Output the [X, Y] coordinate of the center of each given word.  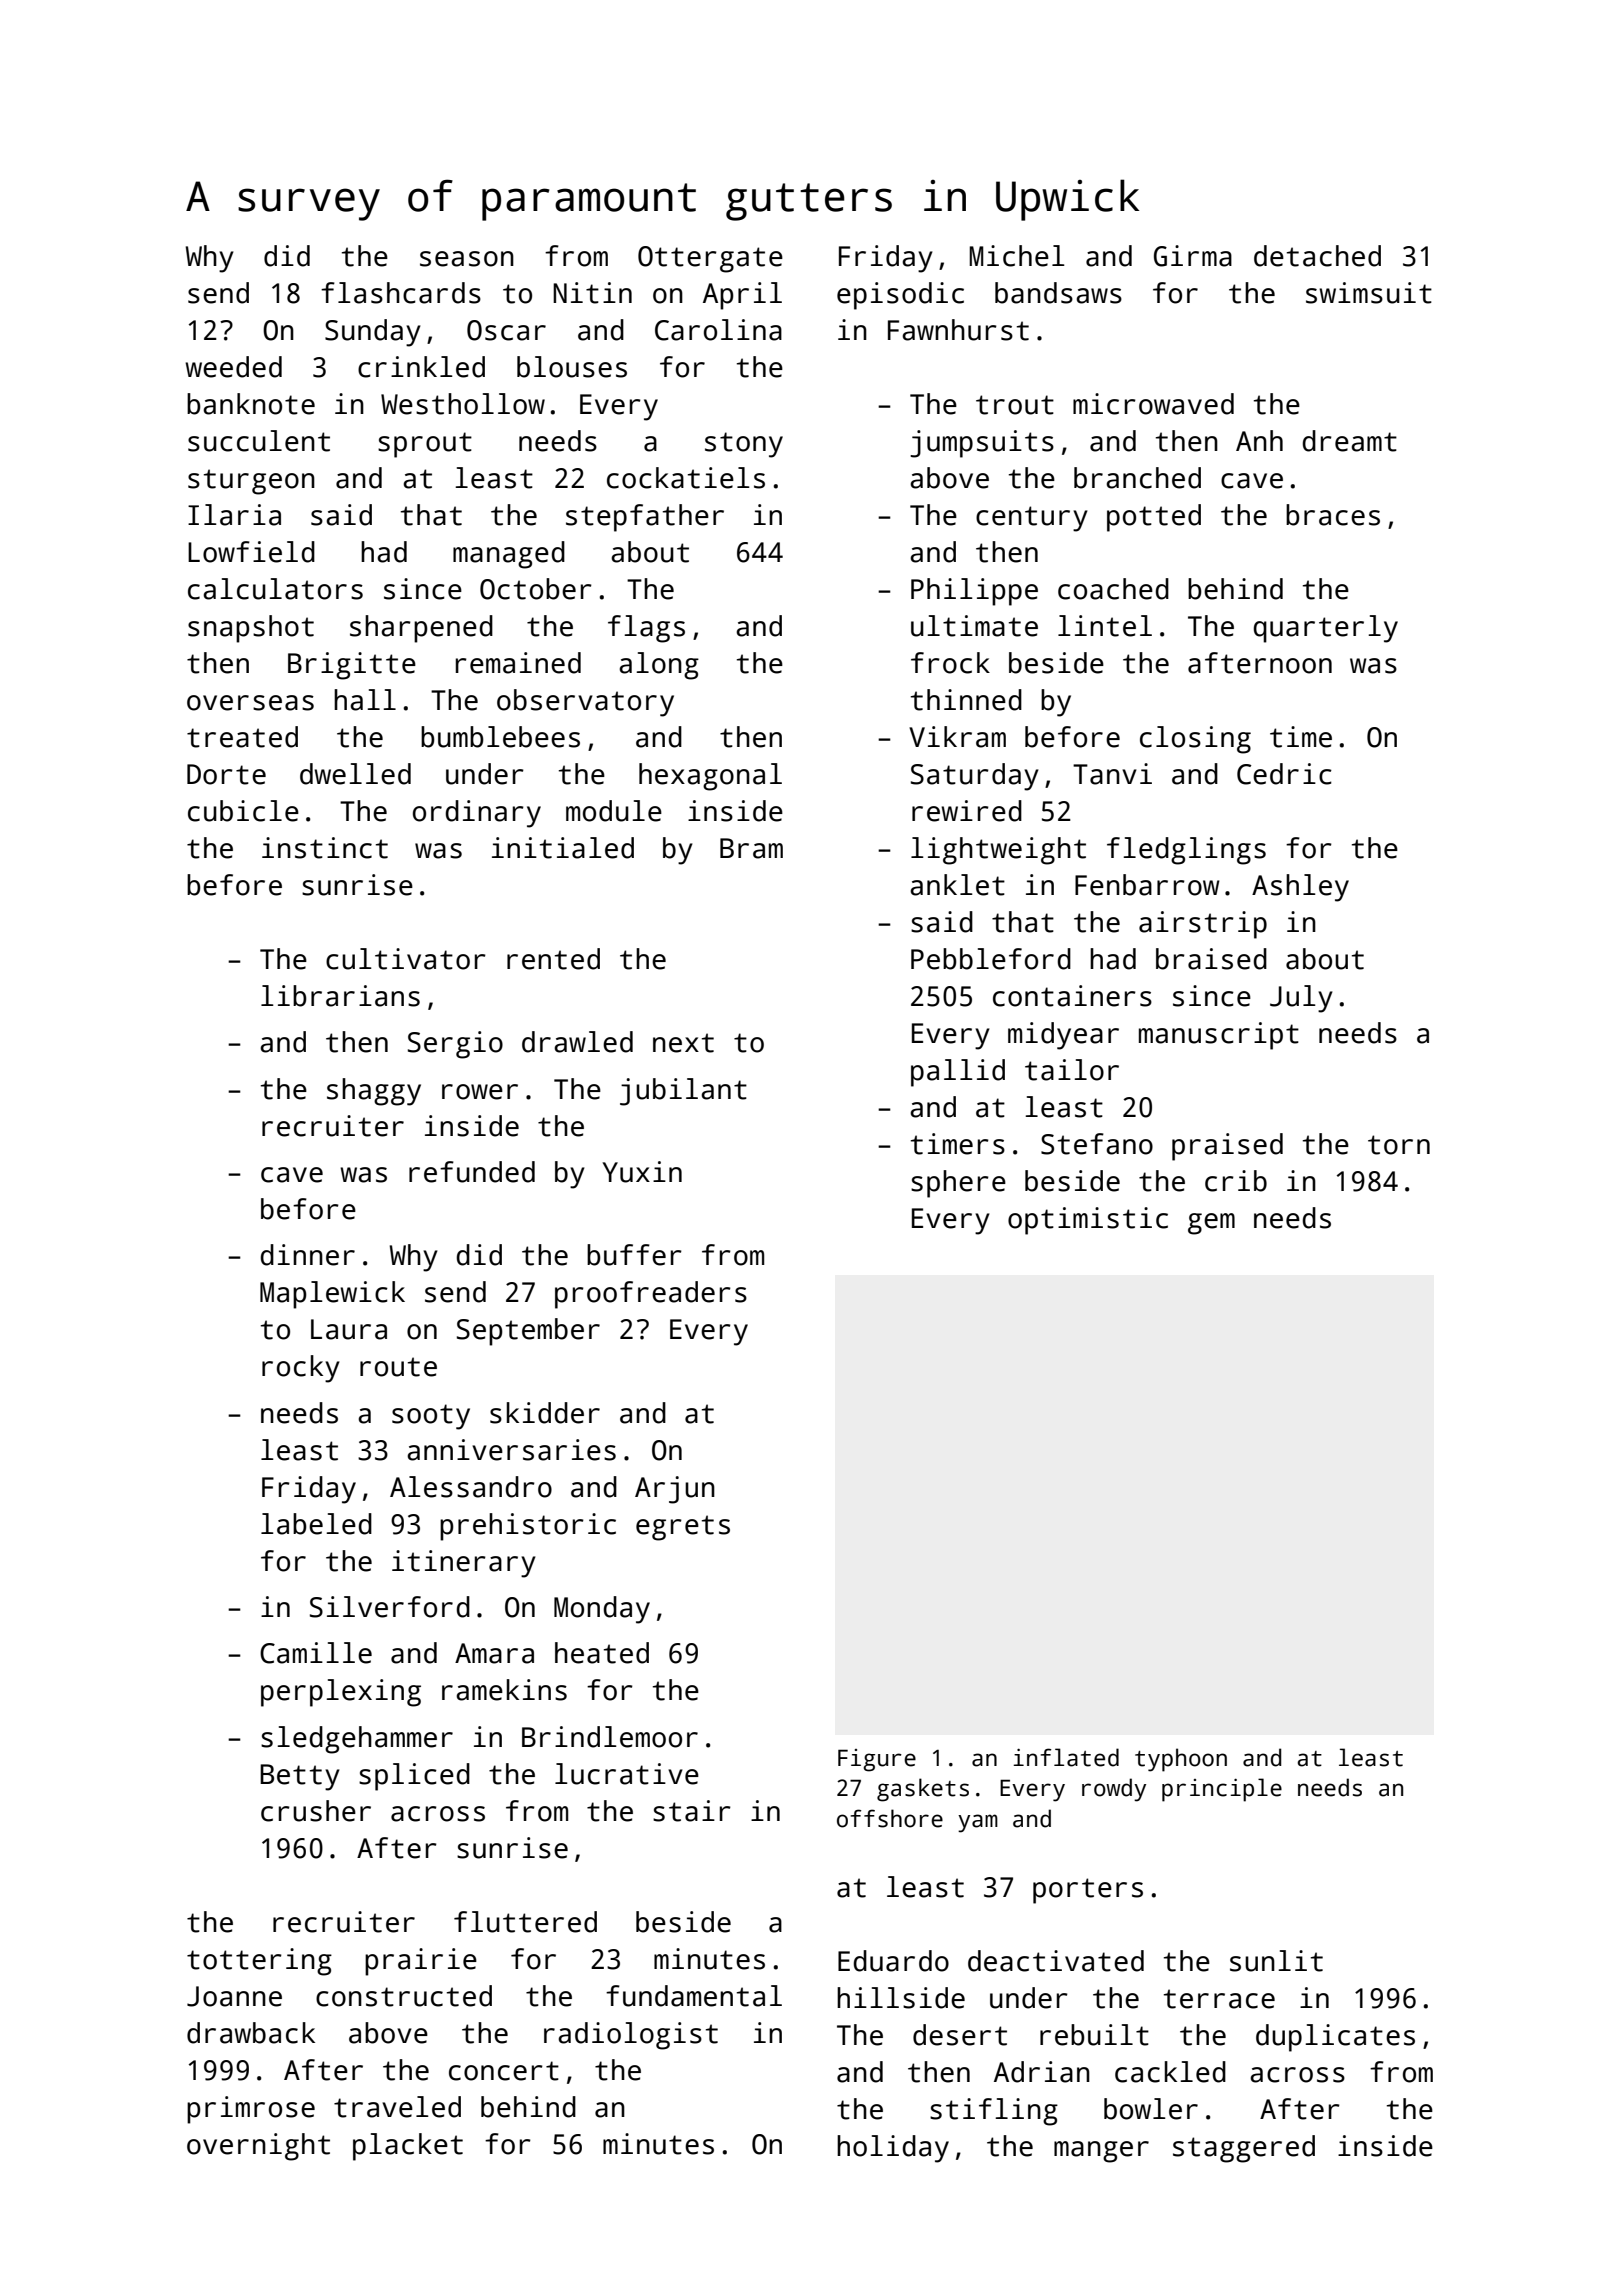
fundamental [694, 1996]
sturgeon [251, 482]
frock [950, 663]
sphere [958, 1184]
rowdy [1114, 1790]
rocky [301, 1369]
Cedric [1284, 774]
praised [1227, 1147]
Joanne [234, 1996]
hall [365, 700]
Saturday [975, 777]
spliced [414, 1777]
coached [1113, 589]
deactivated [1056, 1961]
